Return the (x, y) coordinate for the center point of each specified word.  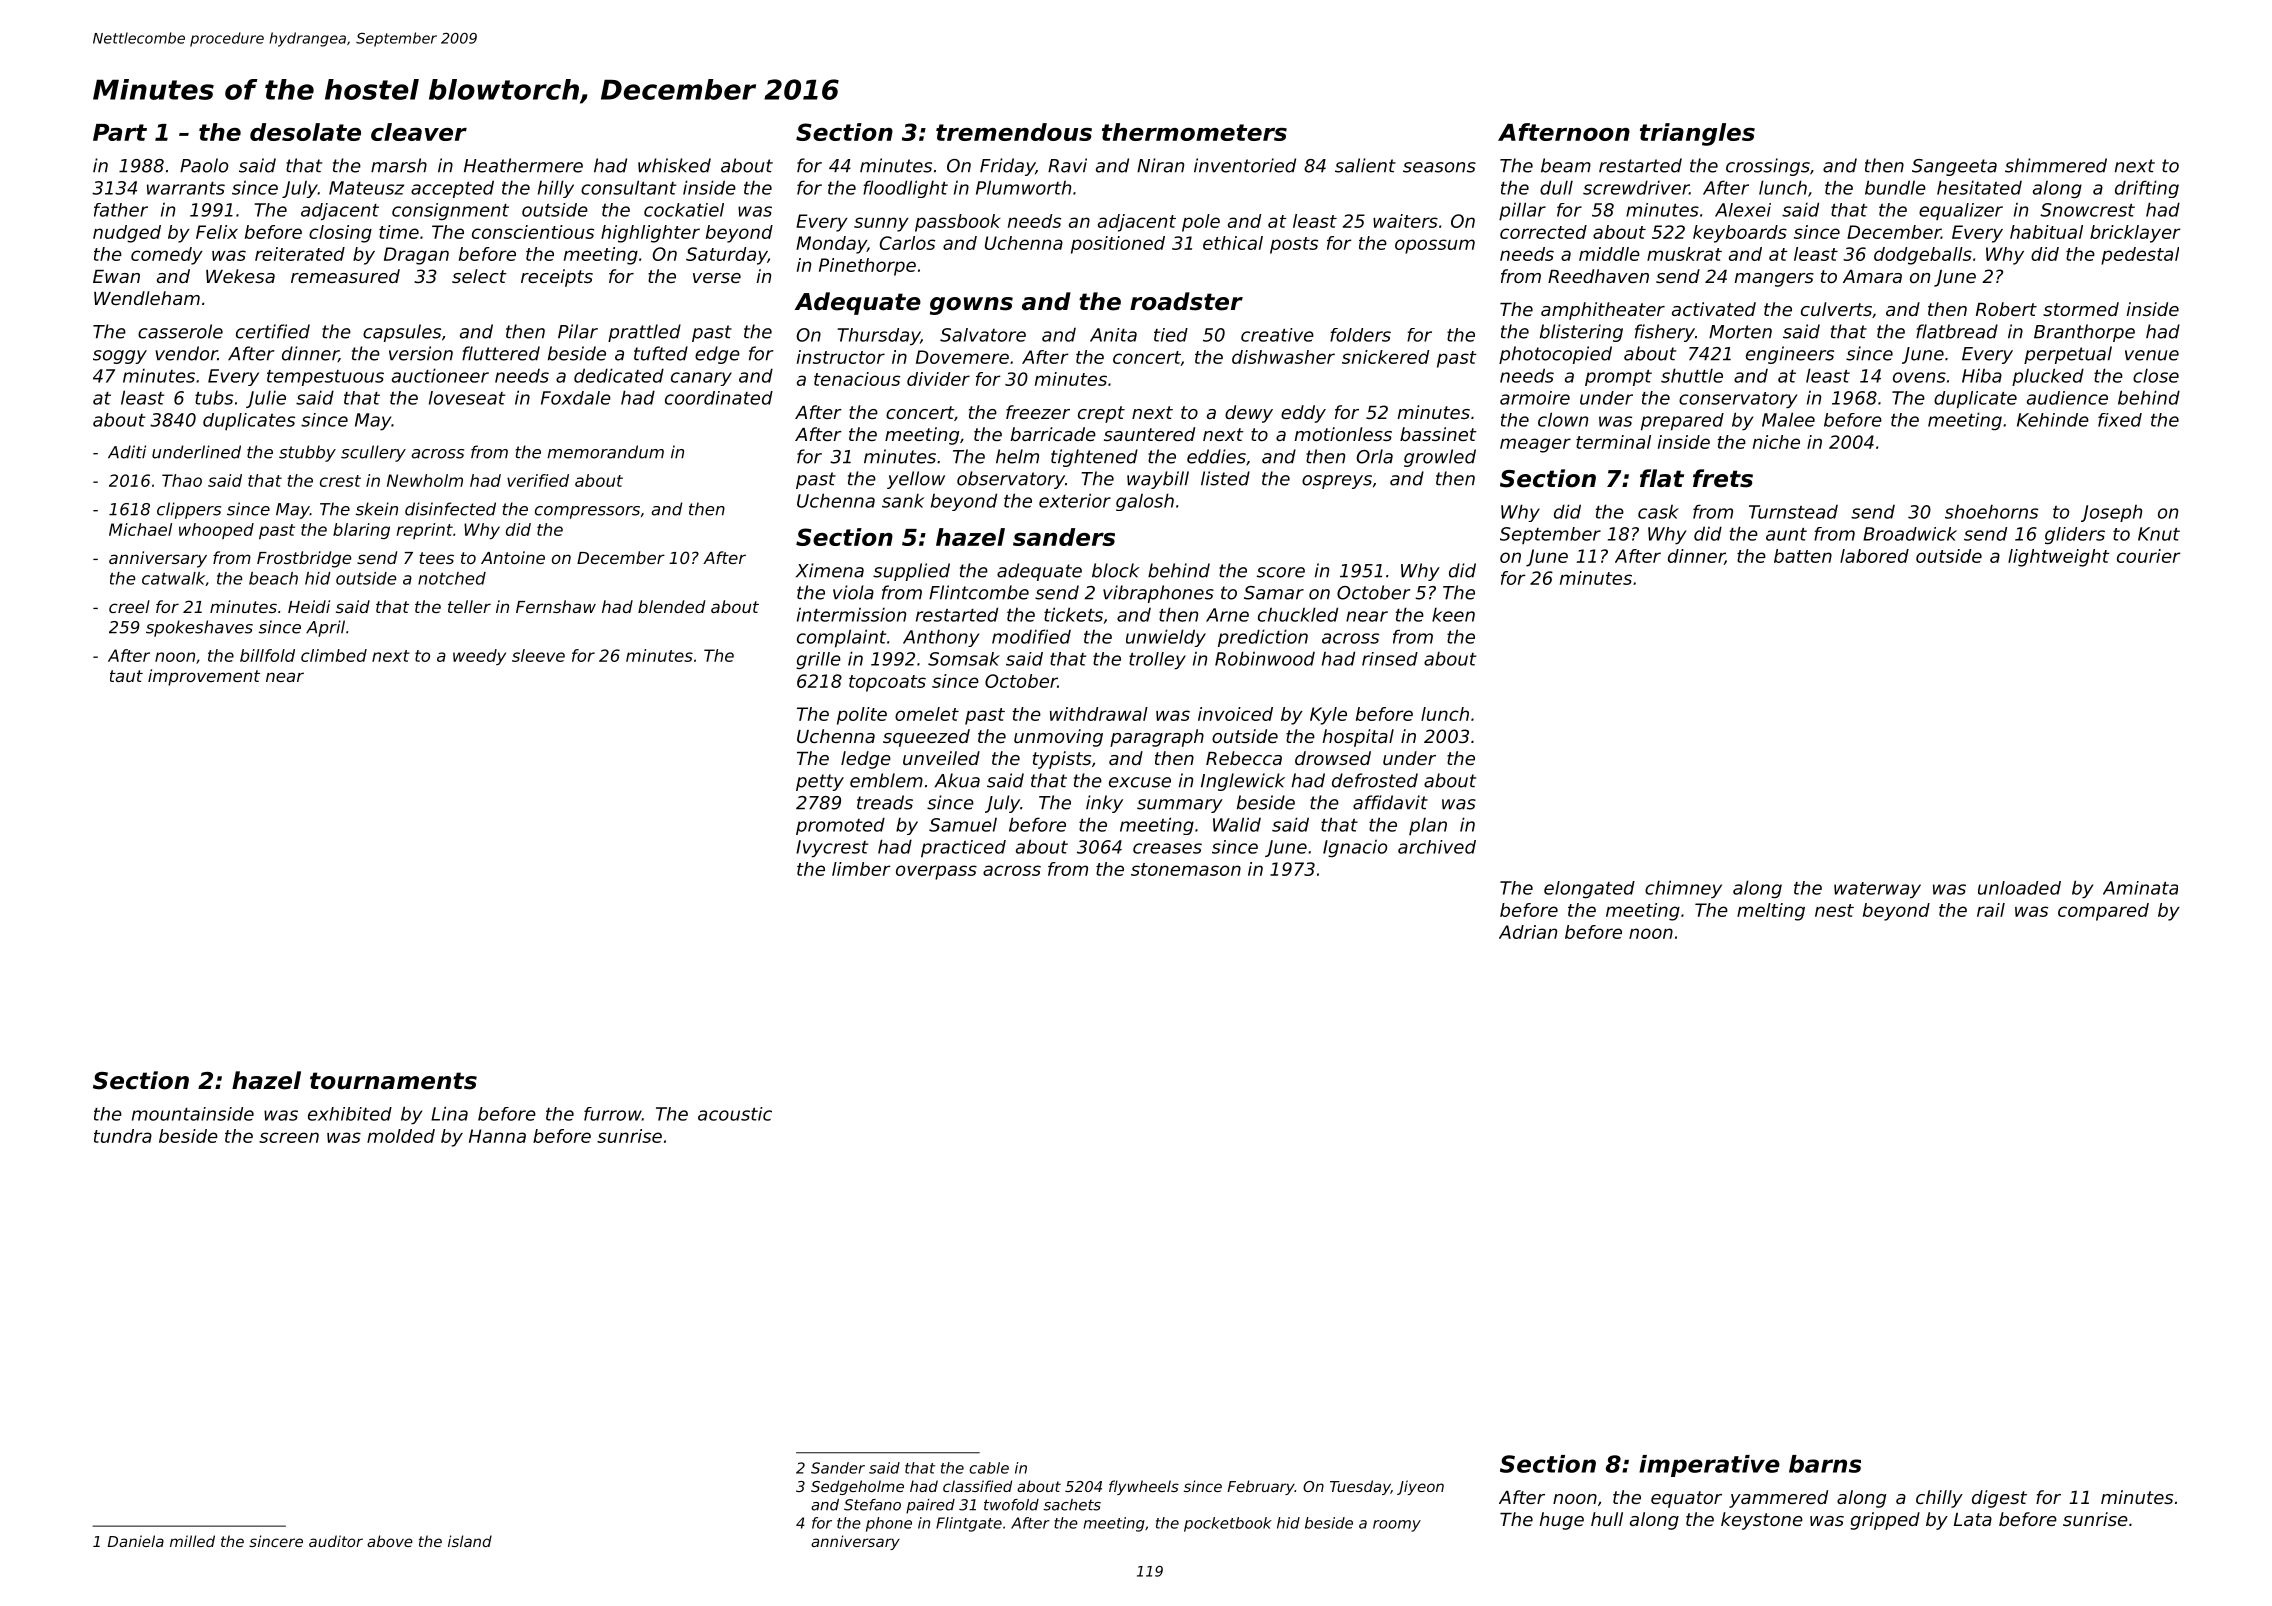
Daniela (136, 1541)
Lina (449, 1113)
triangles (1697, 134)
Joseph (2111, 513)
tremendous (1014, 132)
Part (120, 132)
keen (1453, 614)
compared (2103, 912)
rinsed (1390, 659)
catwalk (173, 578)
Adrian (1528, 932)
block (1116, 570)
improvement (204, 677)
